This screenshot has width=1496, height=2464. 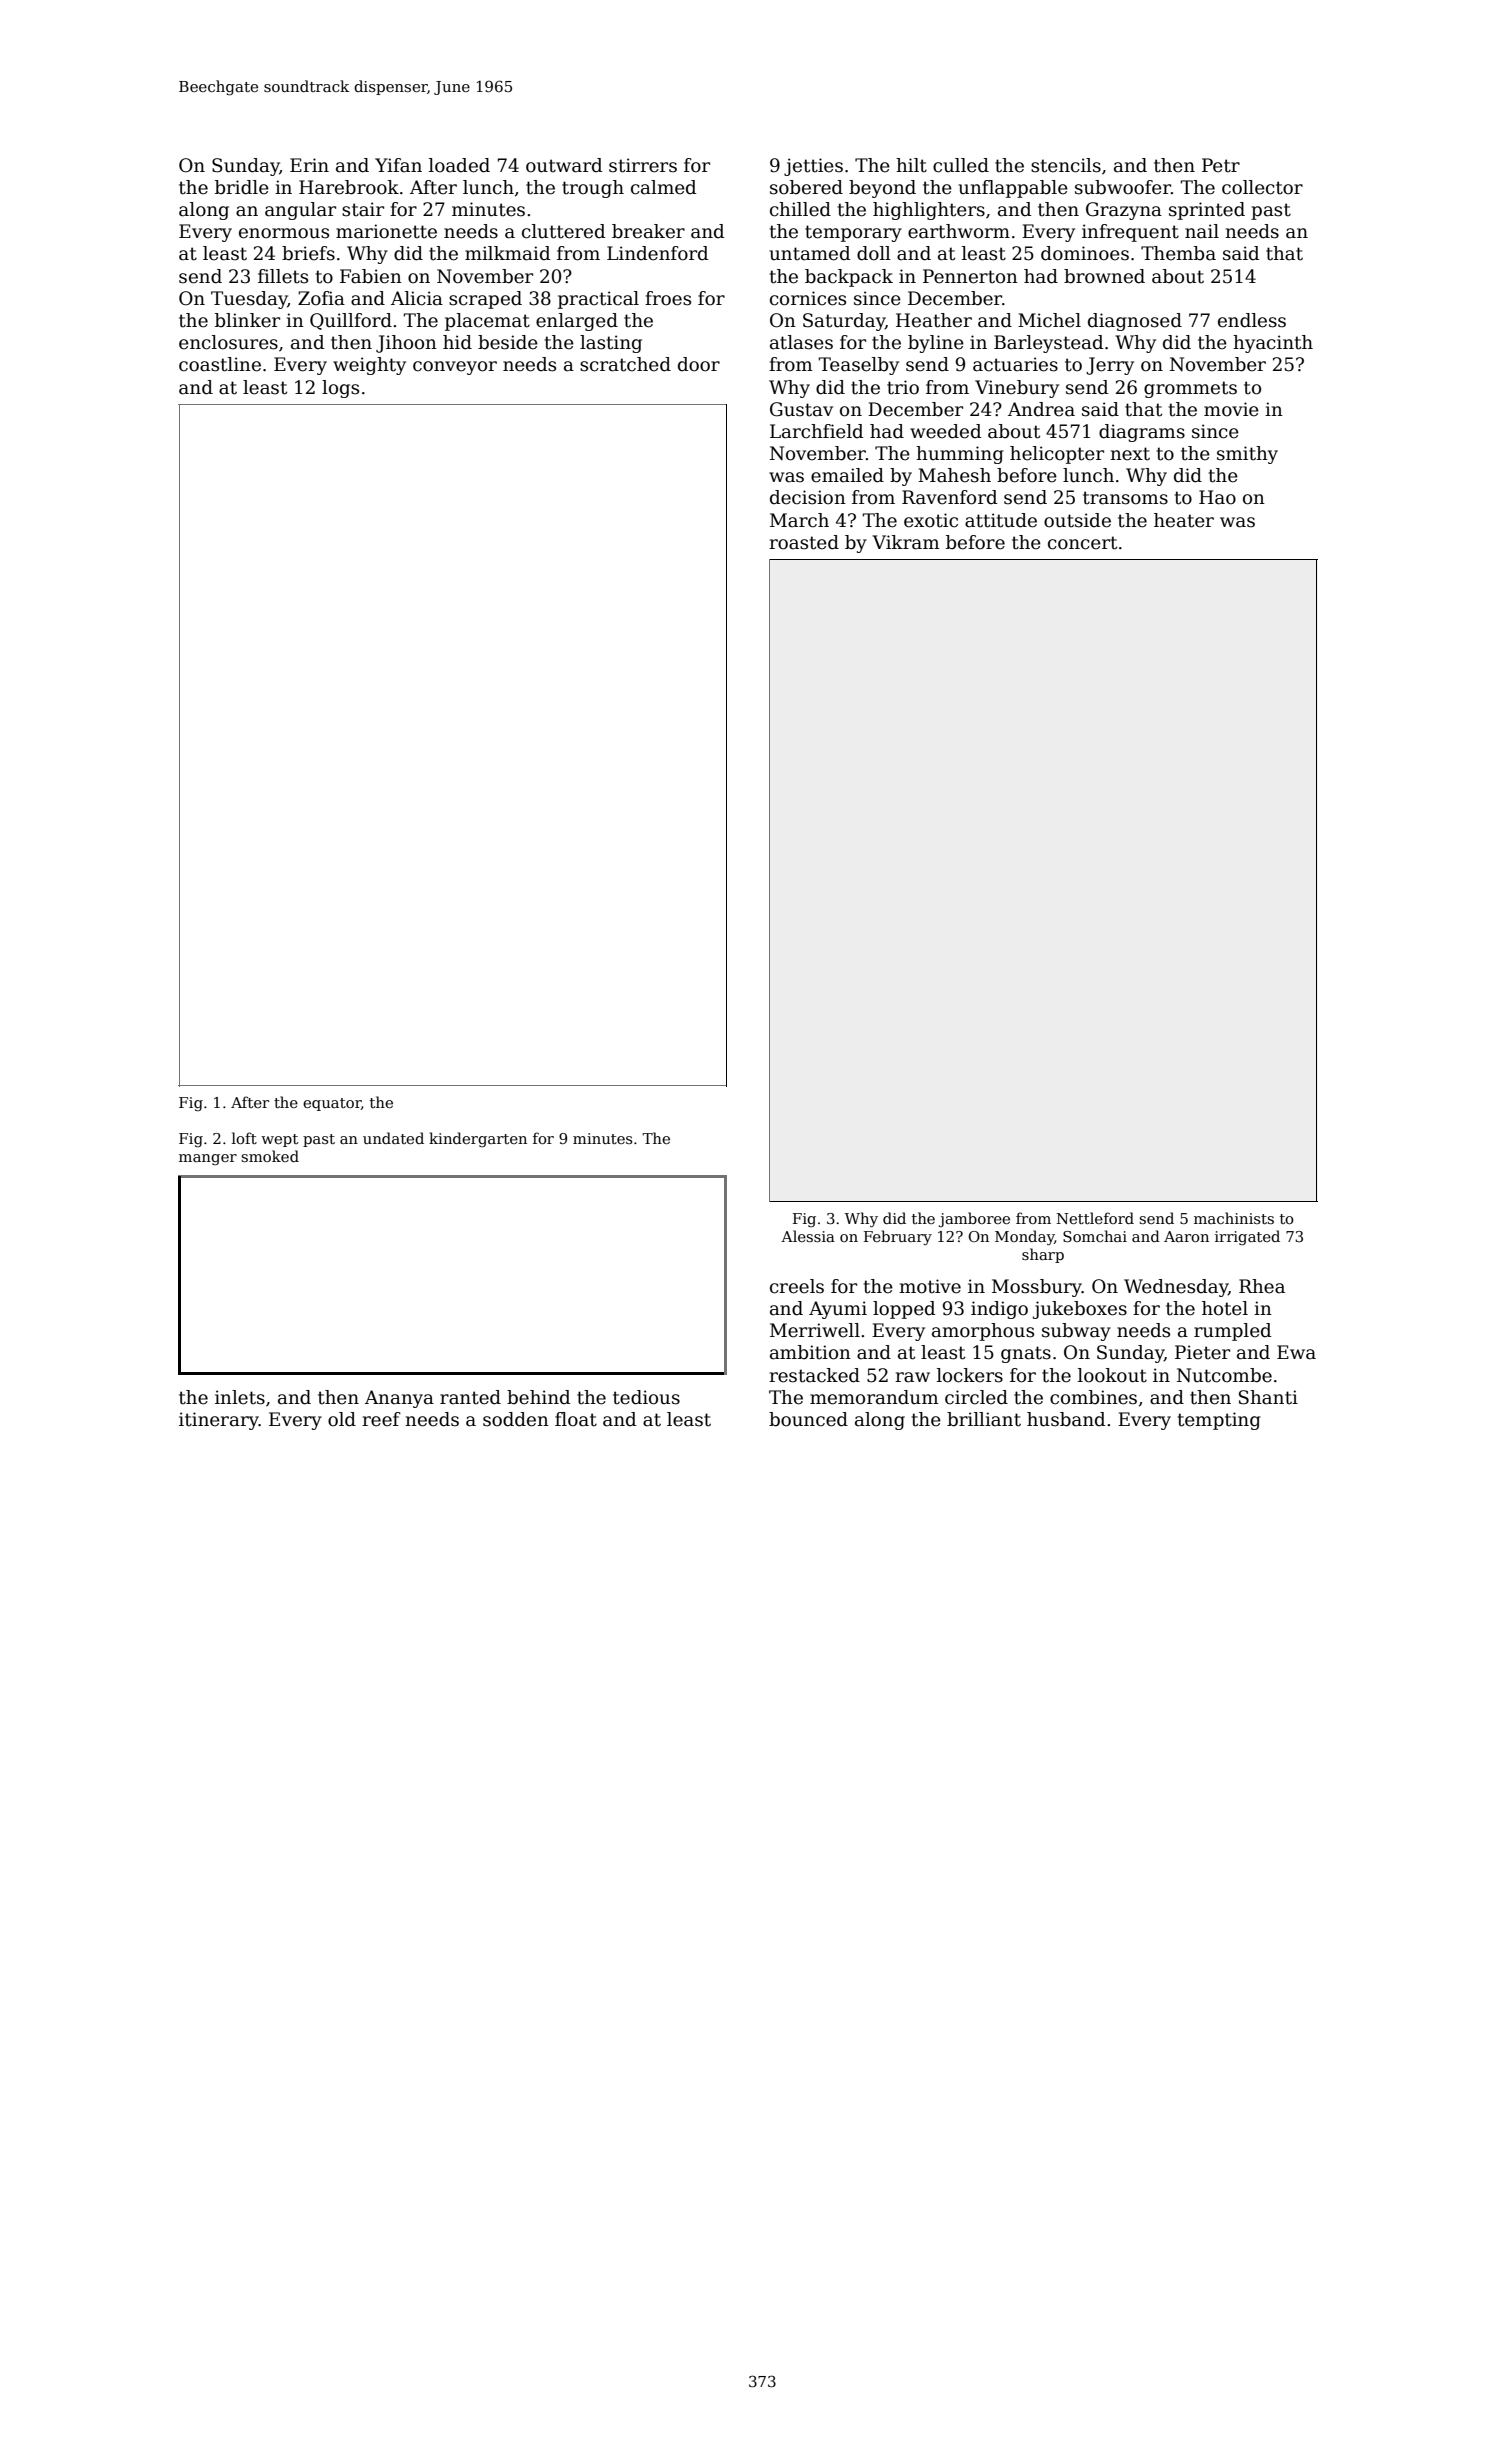 What do you see at coordinates (398, 165) in the screenshot?
I see `Yifan` at bounding box center [398, 165].
